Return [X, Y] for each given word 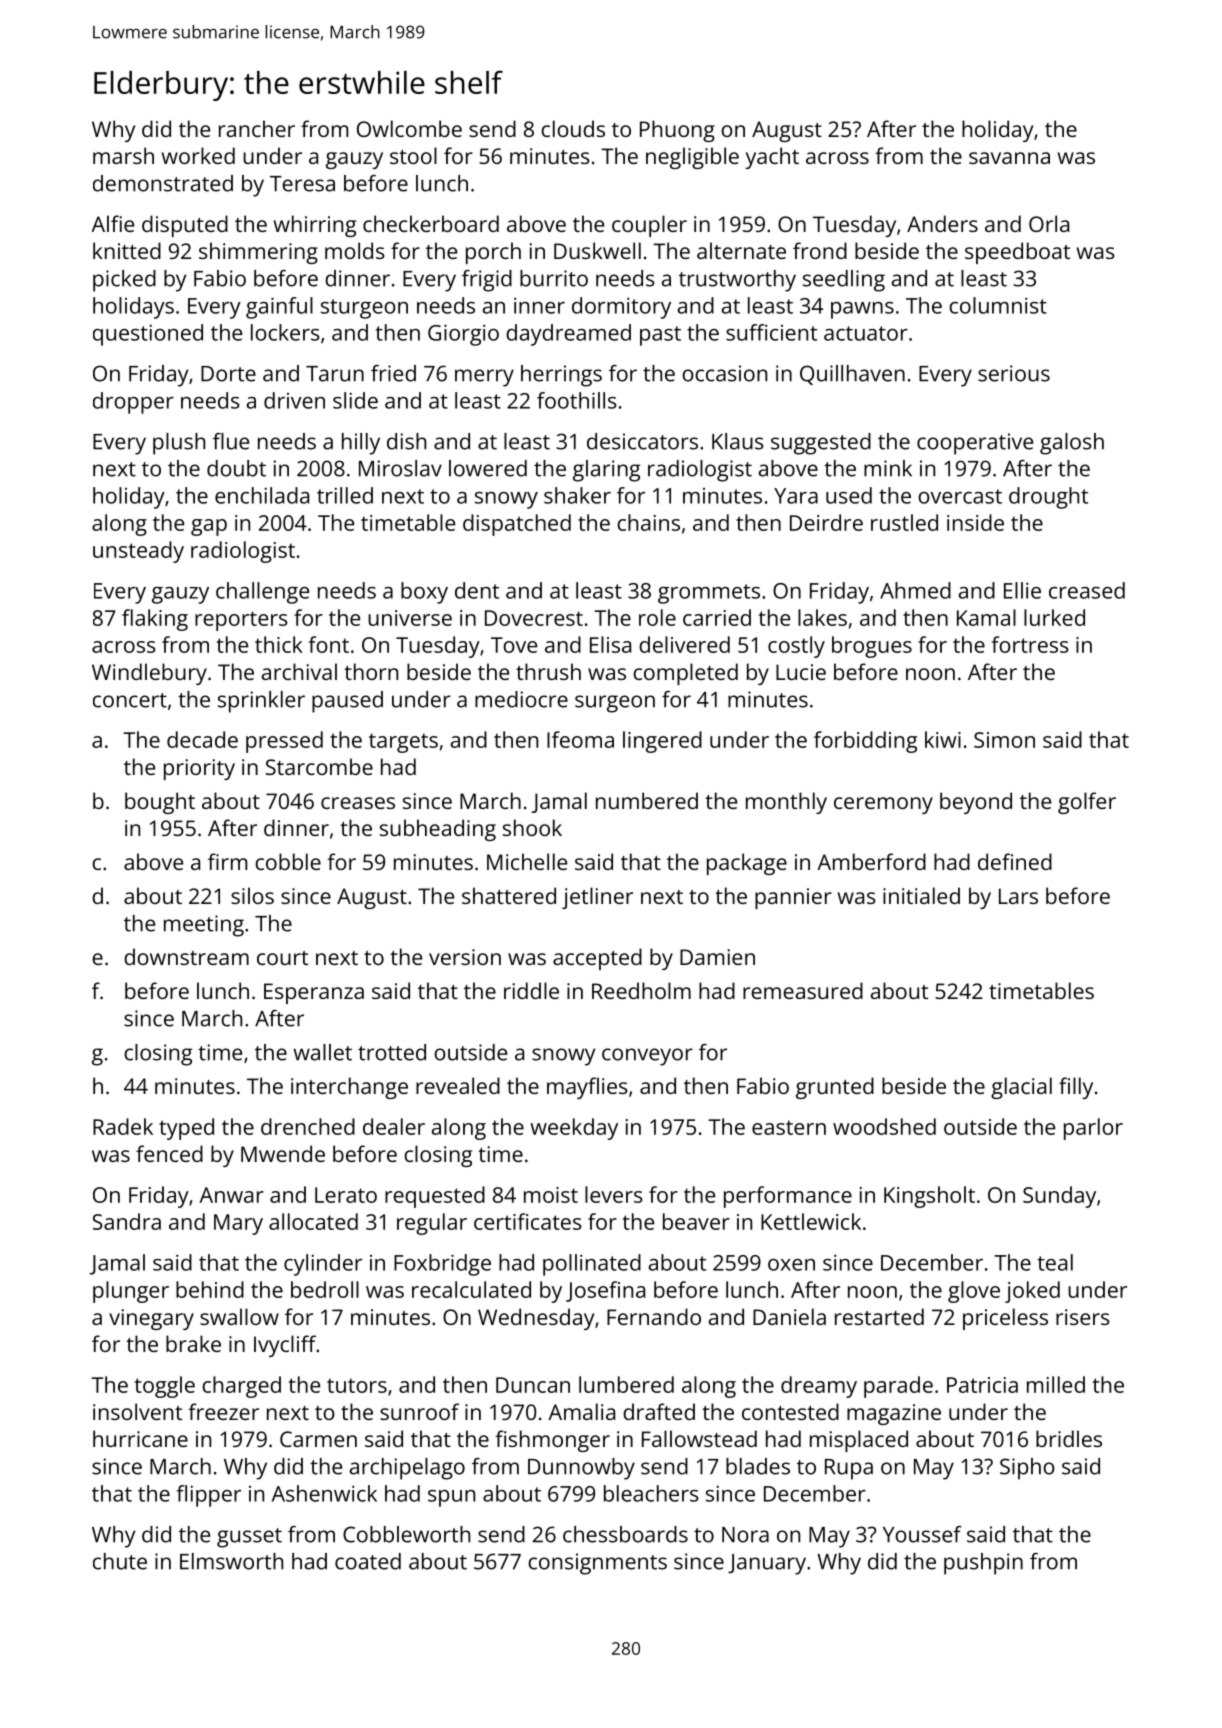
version [465, 957]
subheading [438, 830]
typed [186, 1129]
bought [160, 803]
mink [888, 468]
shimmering [258, 253]
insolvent [137, 1411]
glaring [606, 471]
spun [451, 1498]
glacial [1021, 1088]
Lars [1018, 896]
